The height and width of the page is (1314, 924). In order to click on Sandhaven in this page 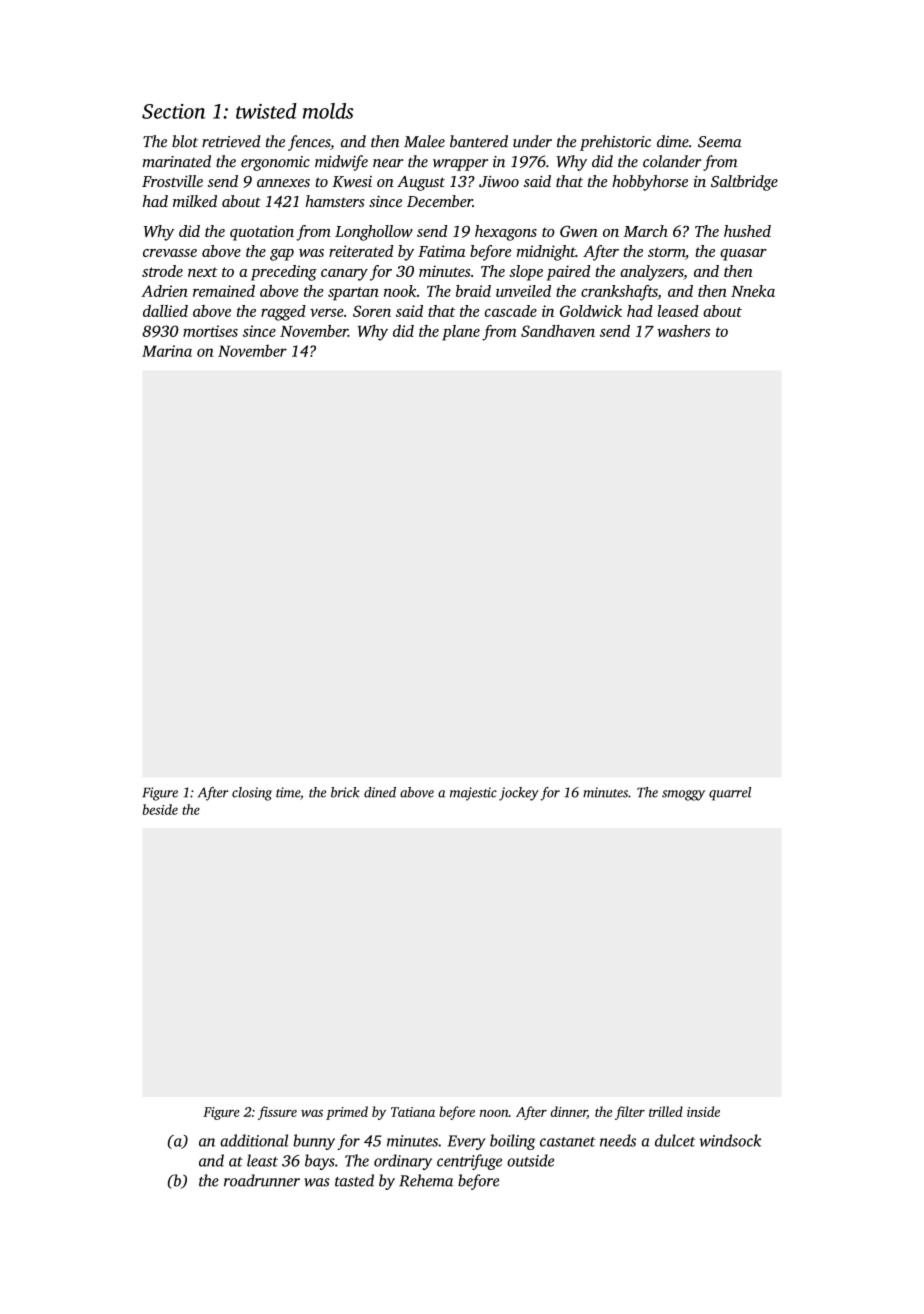, I will do `click(558, 331)`.
